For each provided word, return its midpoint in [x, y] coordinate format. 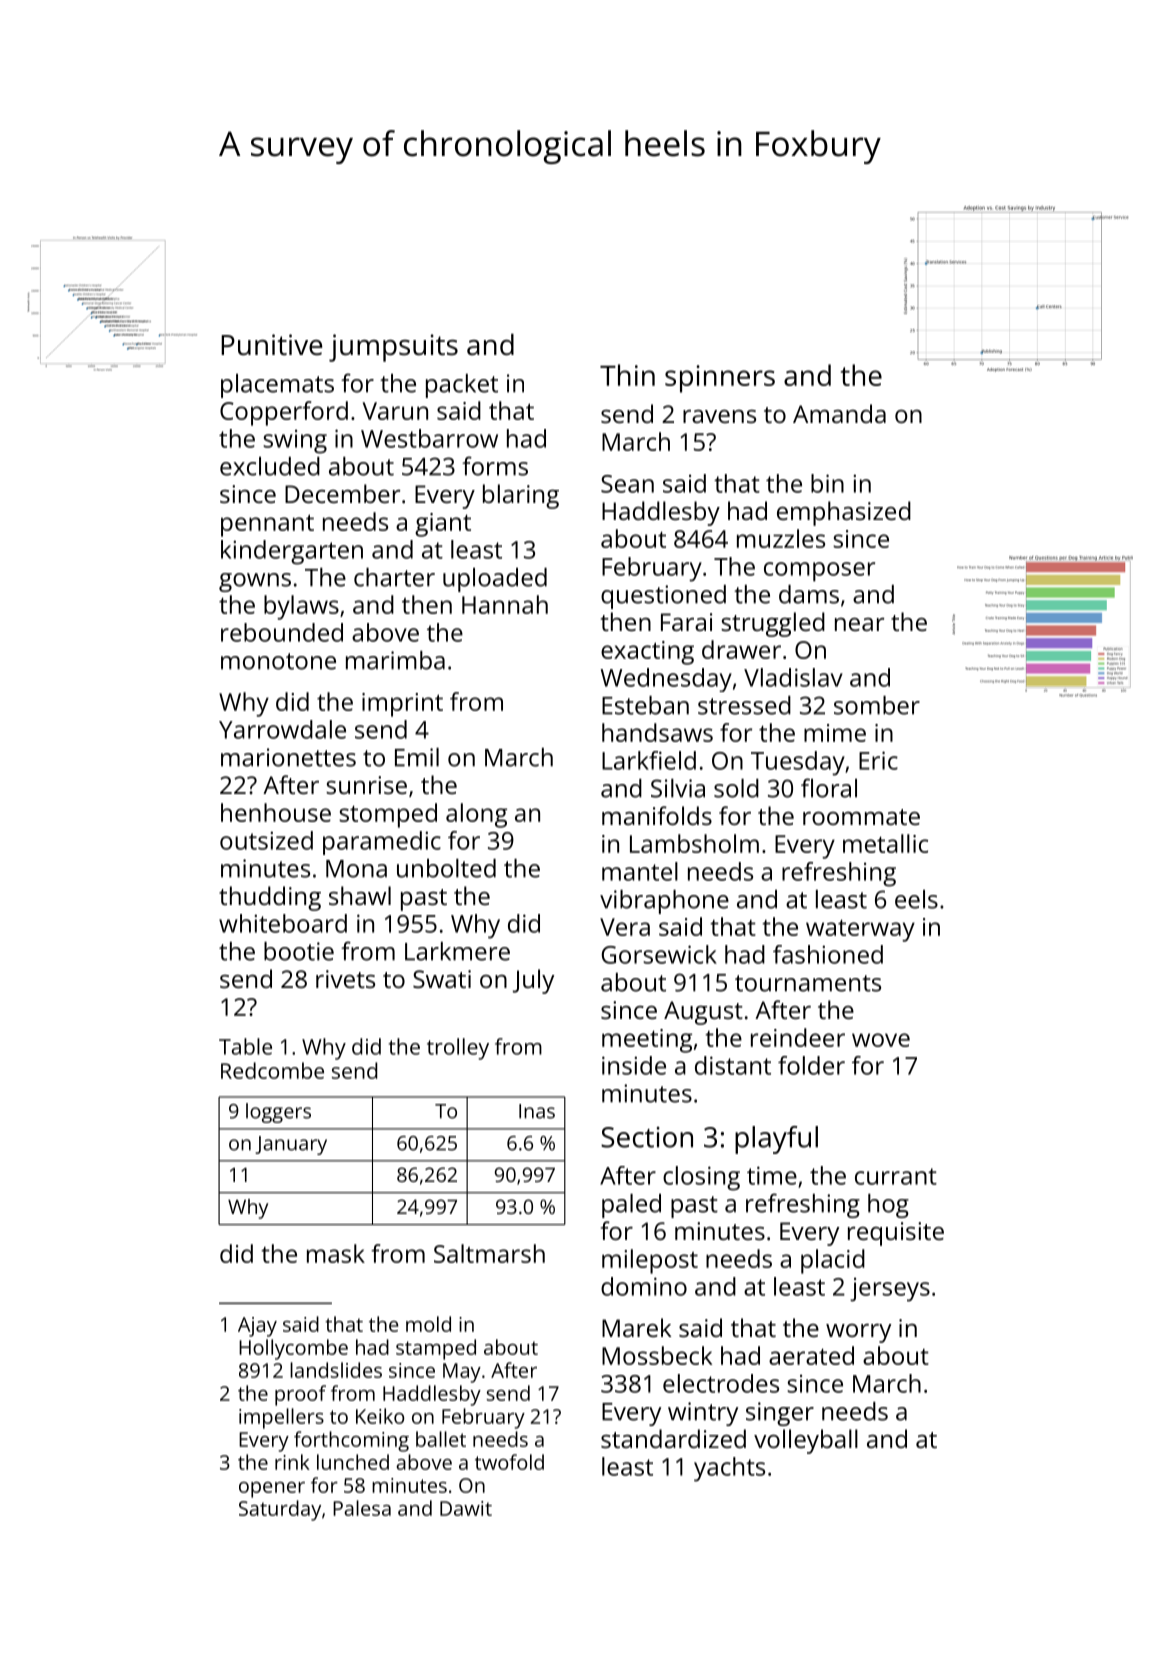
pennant [267, 525]
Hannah [505, 604]
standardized [673, 1438]
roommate [861, 817]
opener [272, 1490]
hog [888, 1206]
